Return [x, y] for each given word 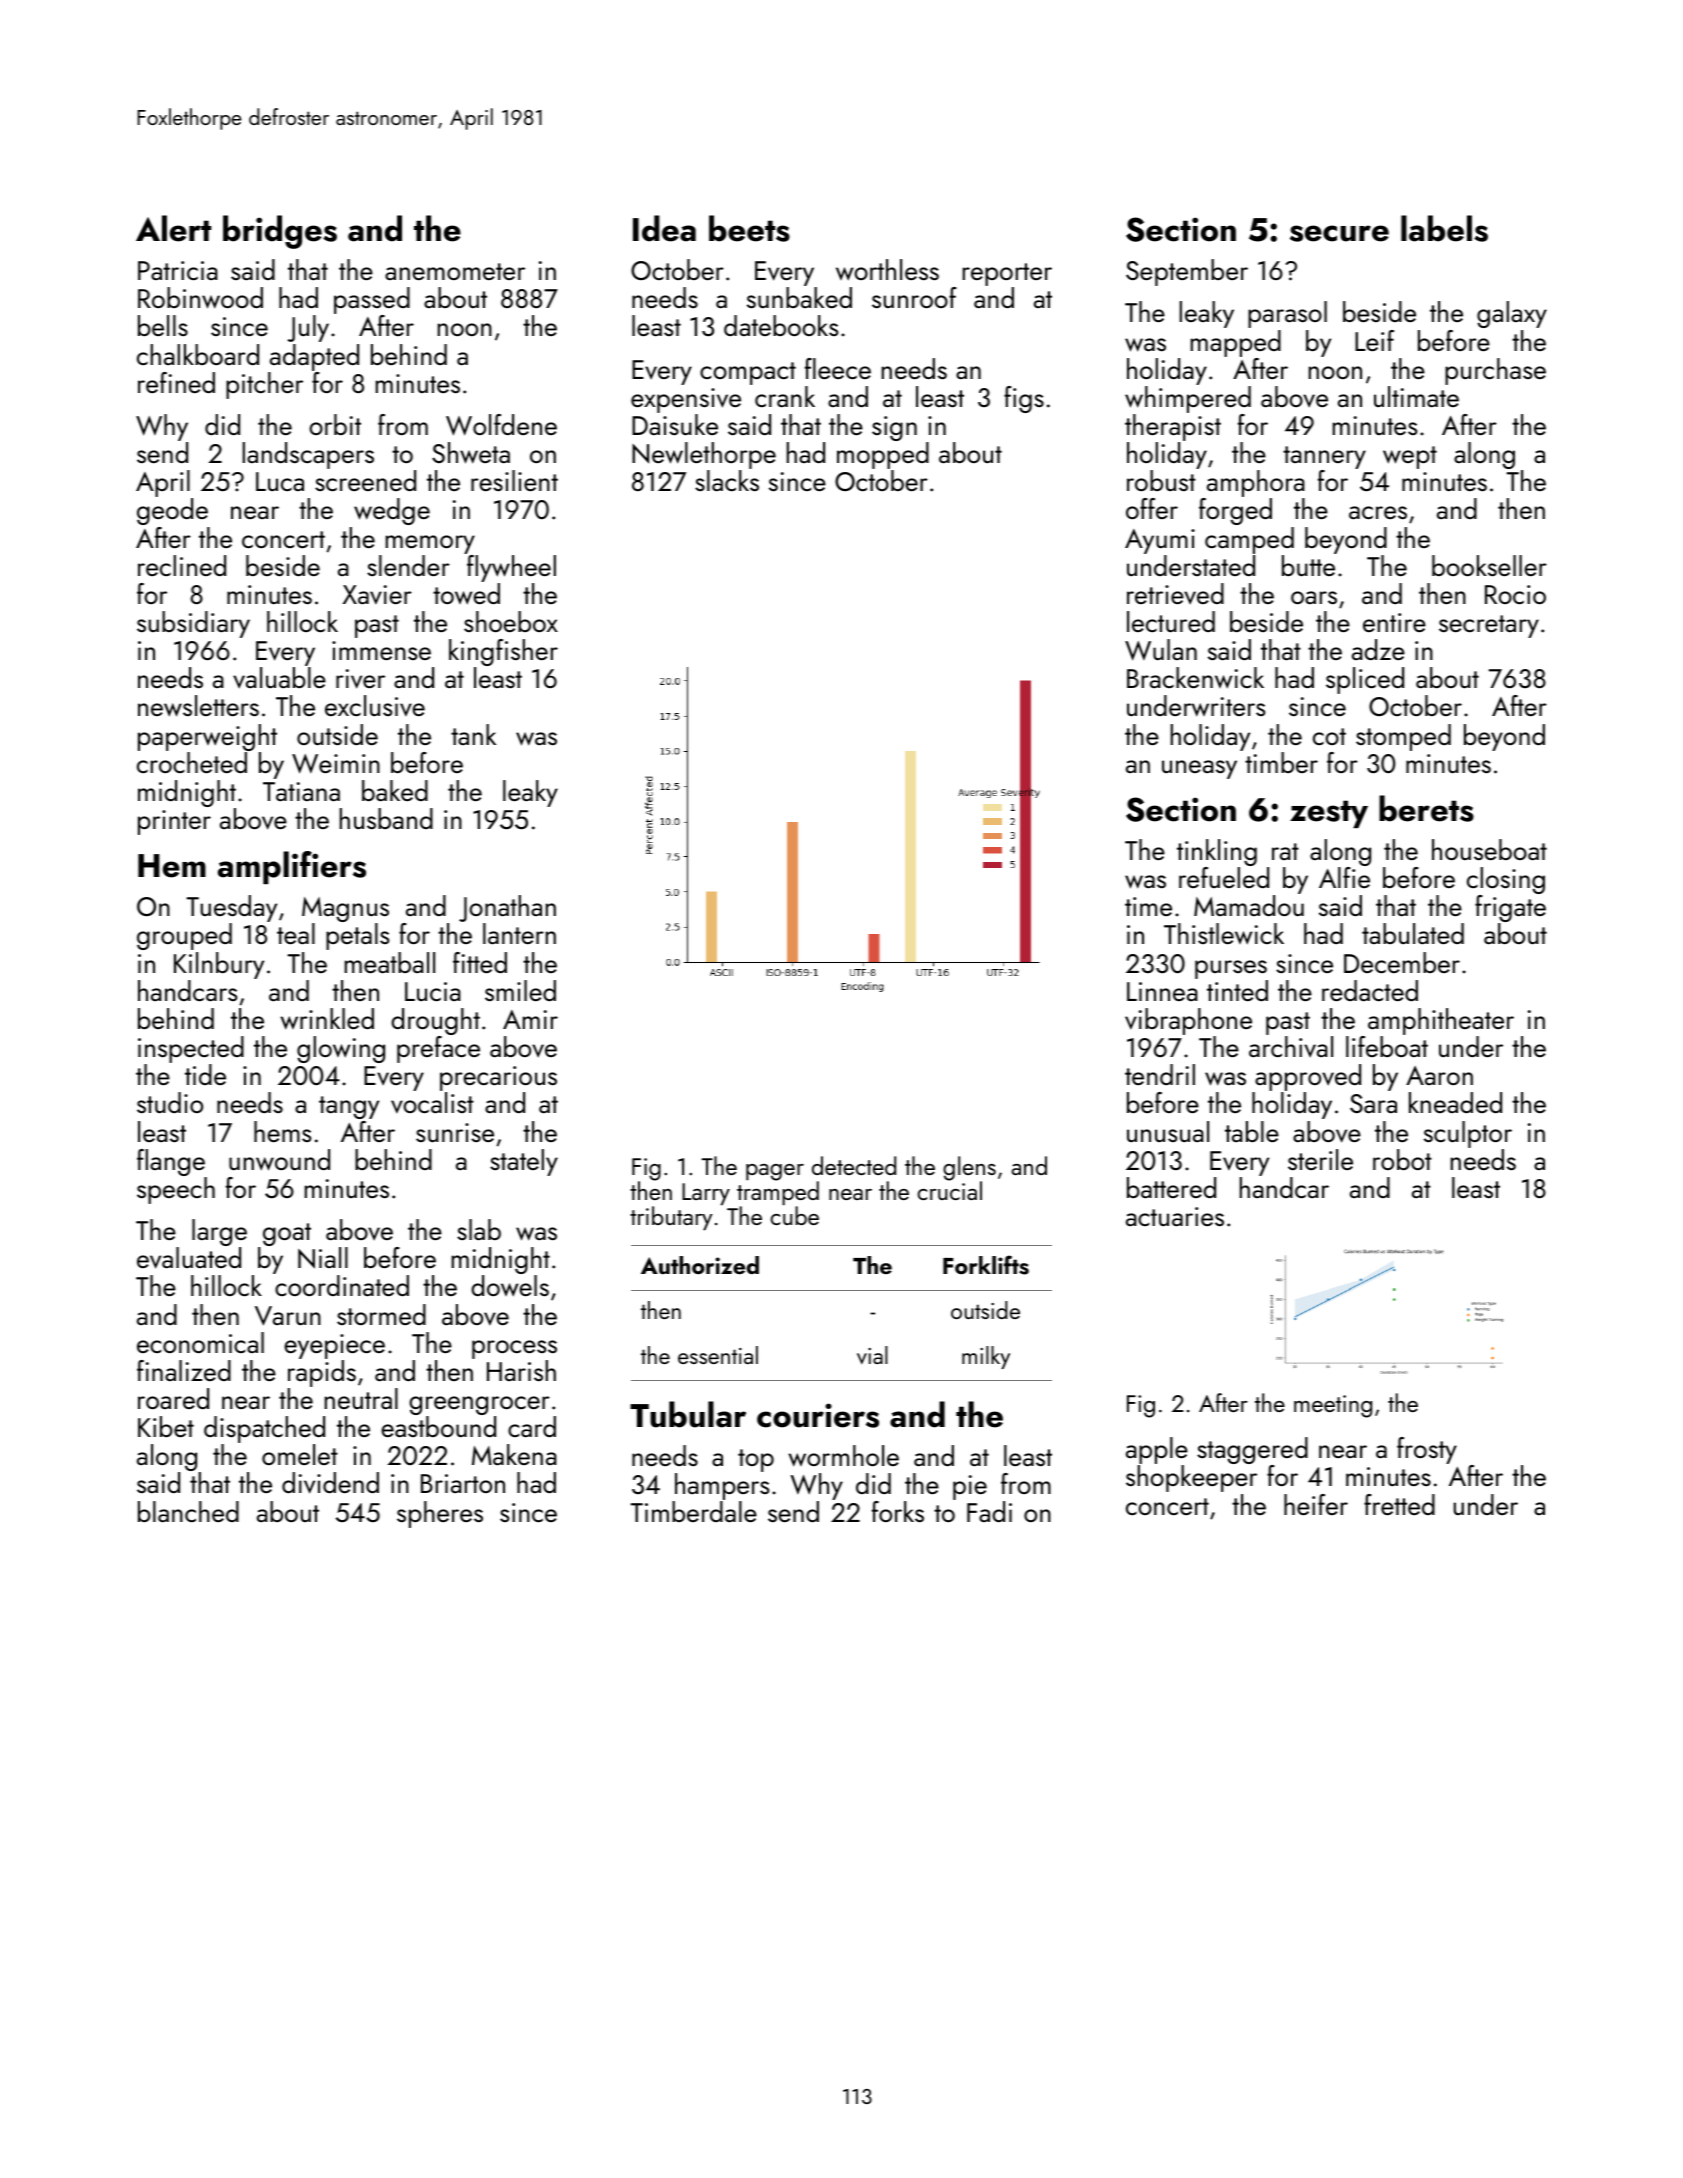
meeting [1333, 1406]
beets [749, 228]
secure [1339, 233]
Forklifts [986, 1265]
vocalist [432, 1103]
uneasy [1199, 769]
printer [174, 822]
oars [1314, 597]
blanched [188, 1511]
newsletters [198, 706]
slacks [727, 480]
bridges [280, 232]
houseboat [1489, 849]
